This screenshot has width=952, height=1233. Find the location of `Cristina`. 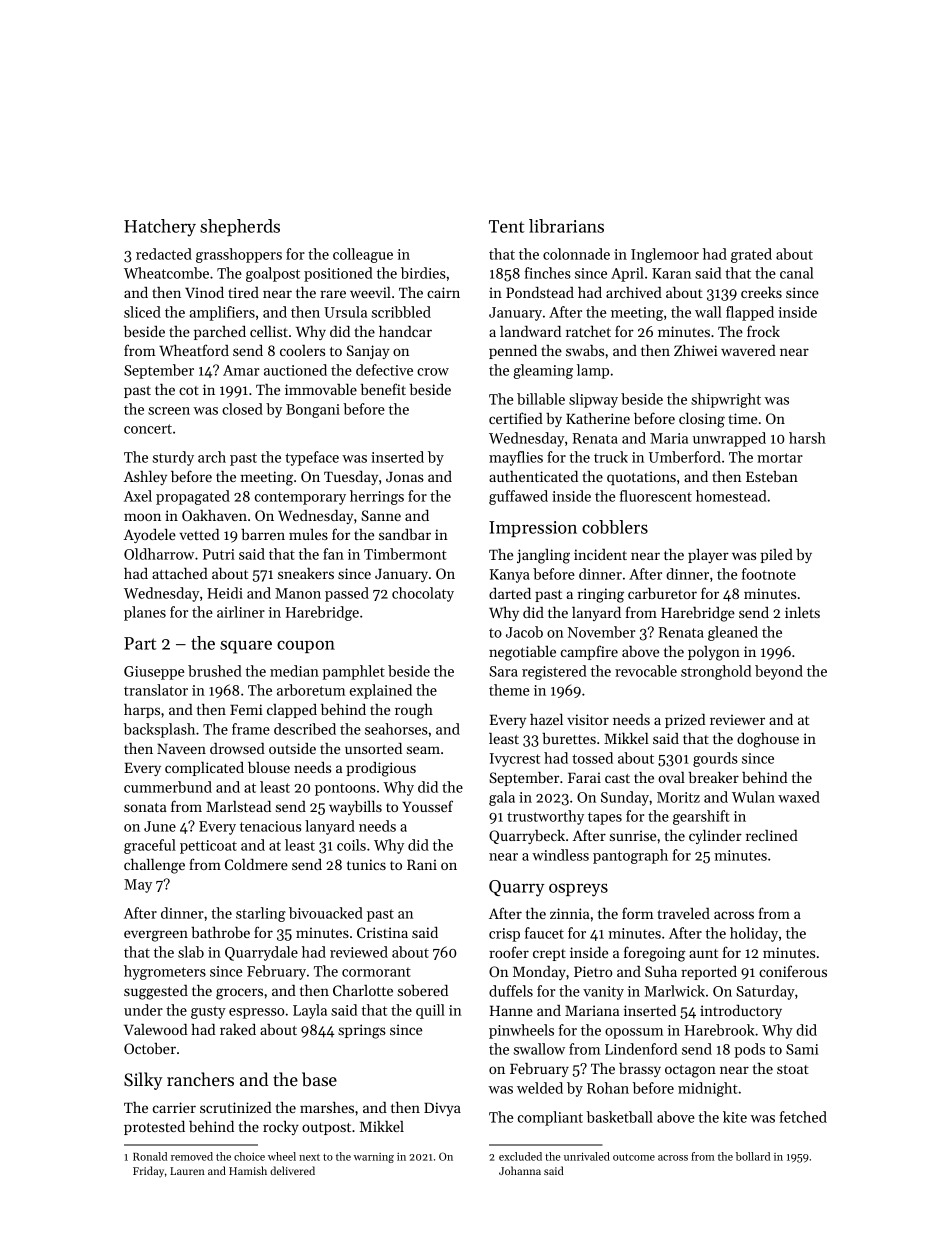

Cristina is located at coordinates (382, 932).
